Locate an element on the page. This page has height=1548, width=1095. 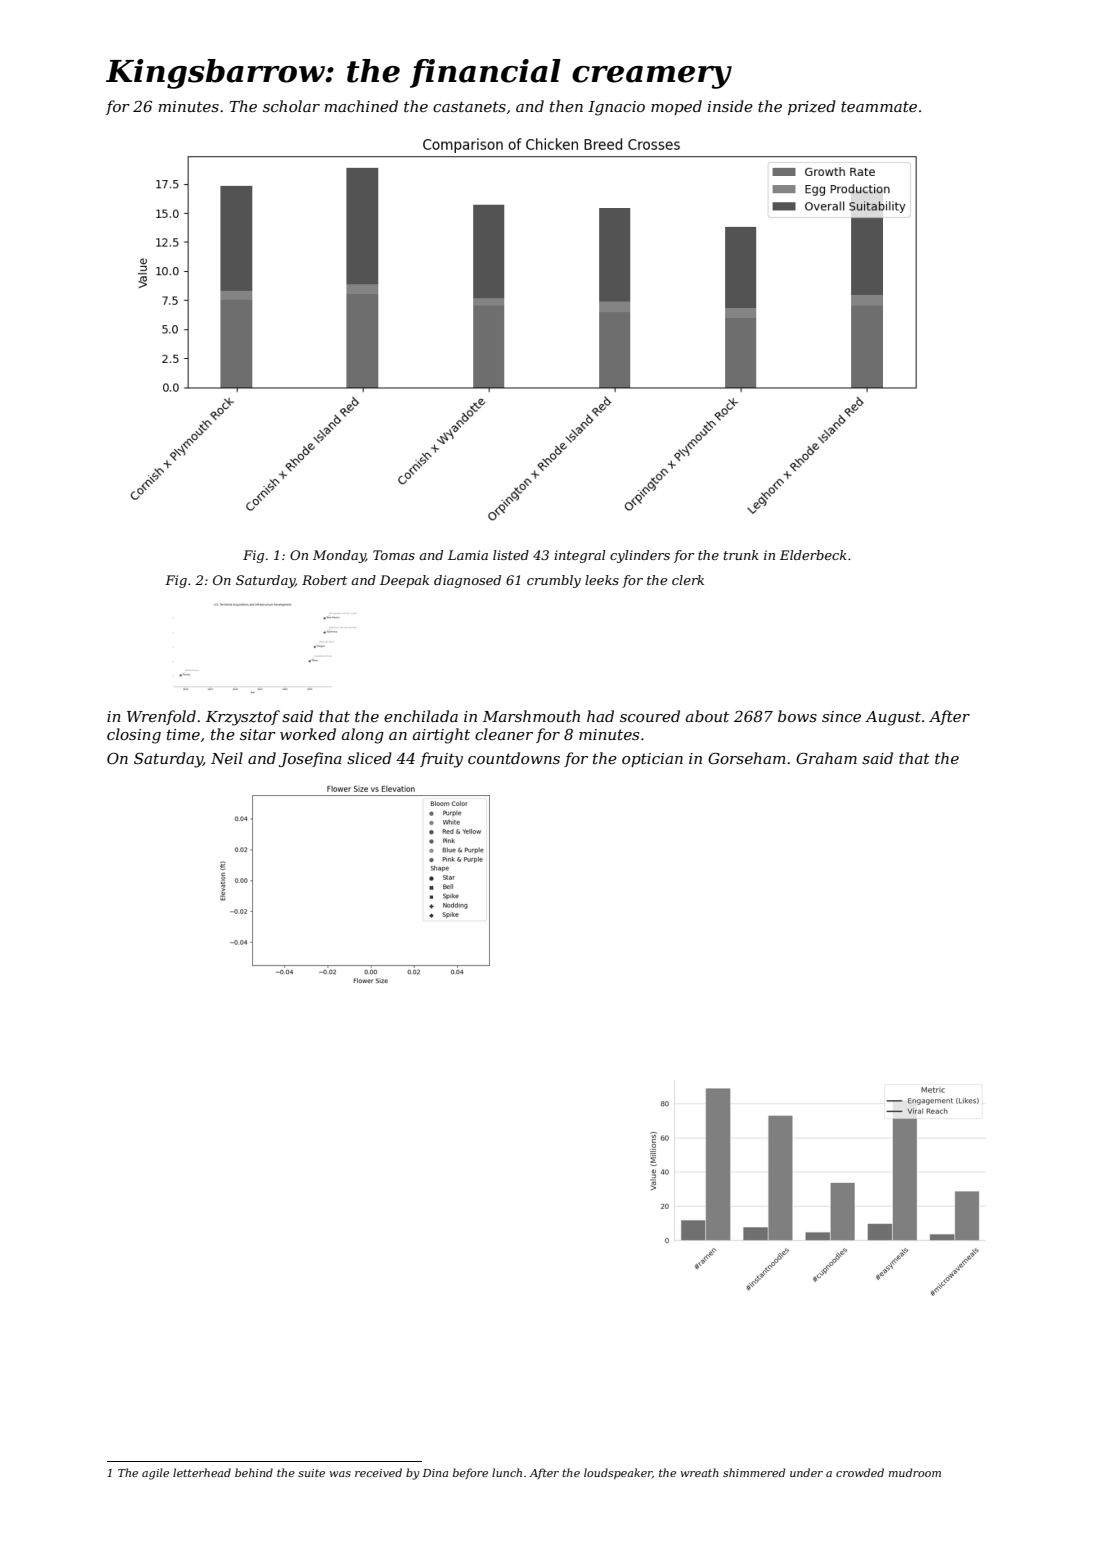
loudspeaker is located at coordinates (618, 1473).
